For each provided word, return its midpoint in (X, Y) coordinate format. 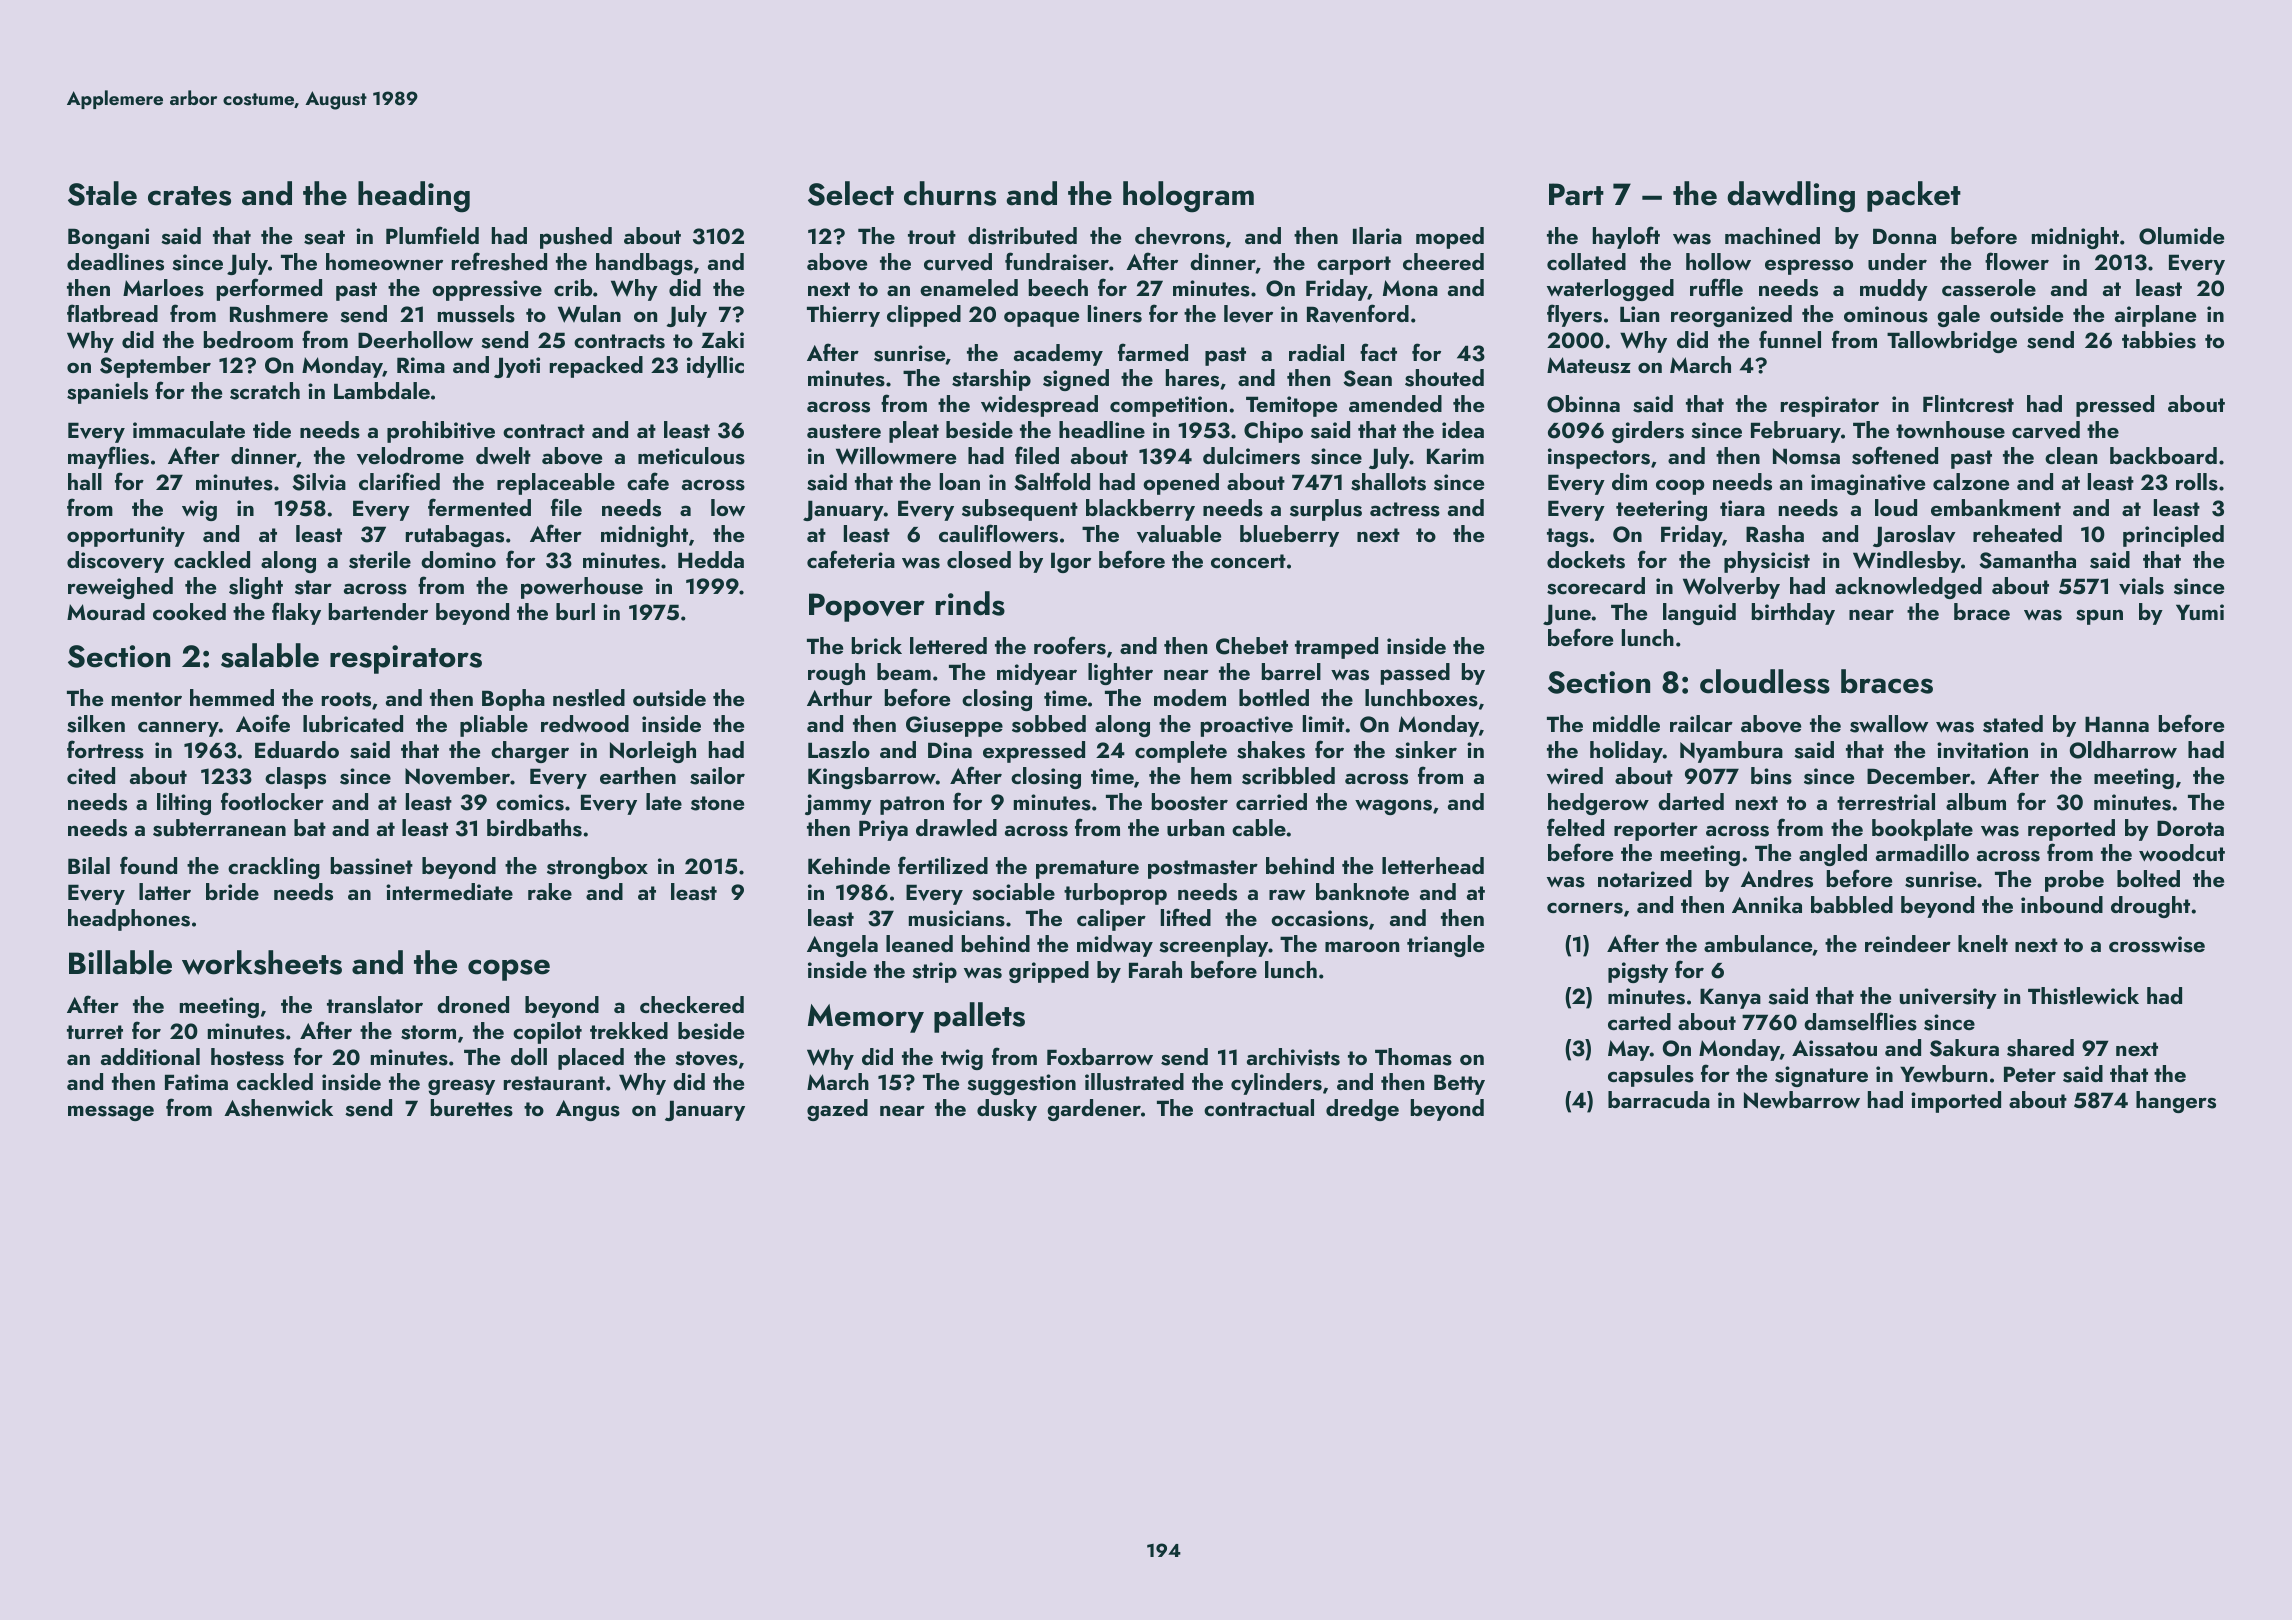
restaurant (554, 1083)
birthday (1793, 614)
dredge (1362, 1110)
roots (346, 699)
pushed (576, 238)
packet (1914, 196)
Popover (867, 607)
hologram (1188, 197)
